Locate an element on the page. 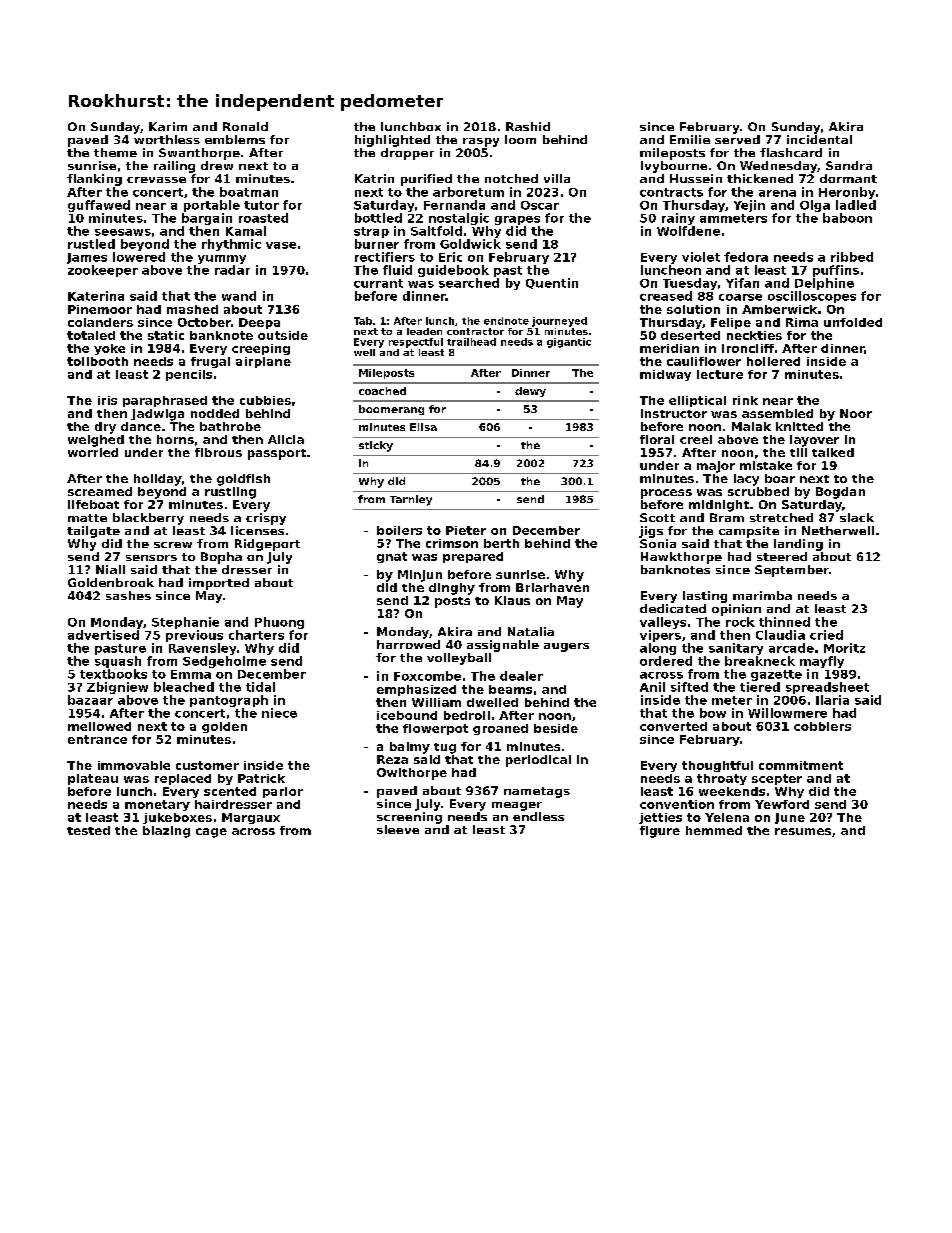 Image resolution: width=952 pixels, height=1233 pixels. cage is located at coordinates (211, 833).
